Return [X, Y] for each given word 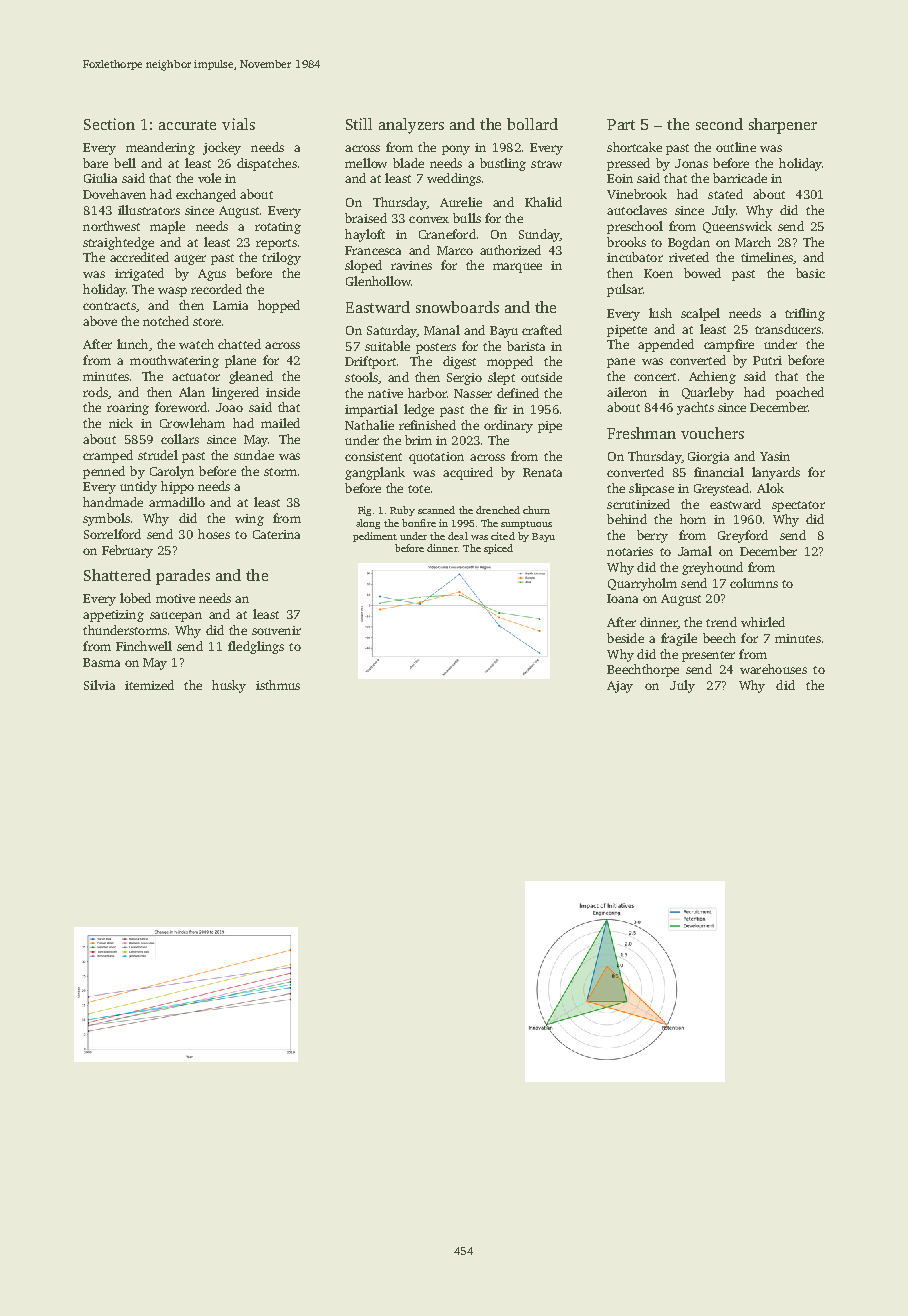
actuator [196, 377]
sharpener [783, 126]
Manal [442, 330]
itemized [149, 685]
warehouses [773, 669]
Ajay [620, 687]
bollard [532, 124]
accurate [187, 125]
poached [800, 393]
